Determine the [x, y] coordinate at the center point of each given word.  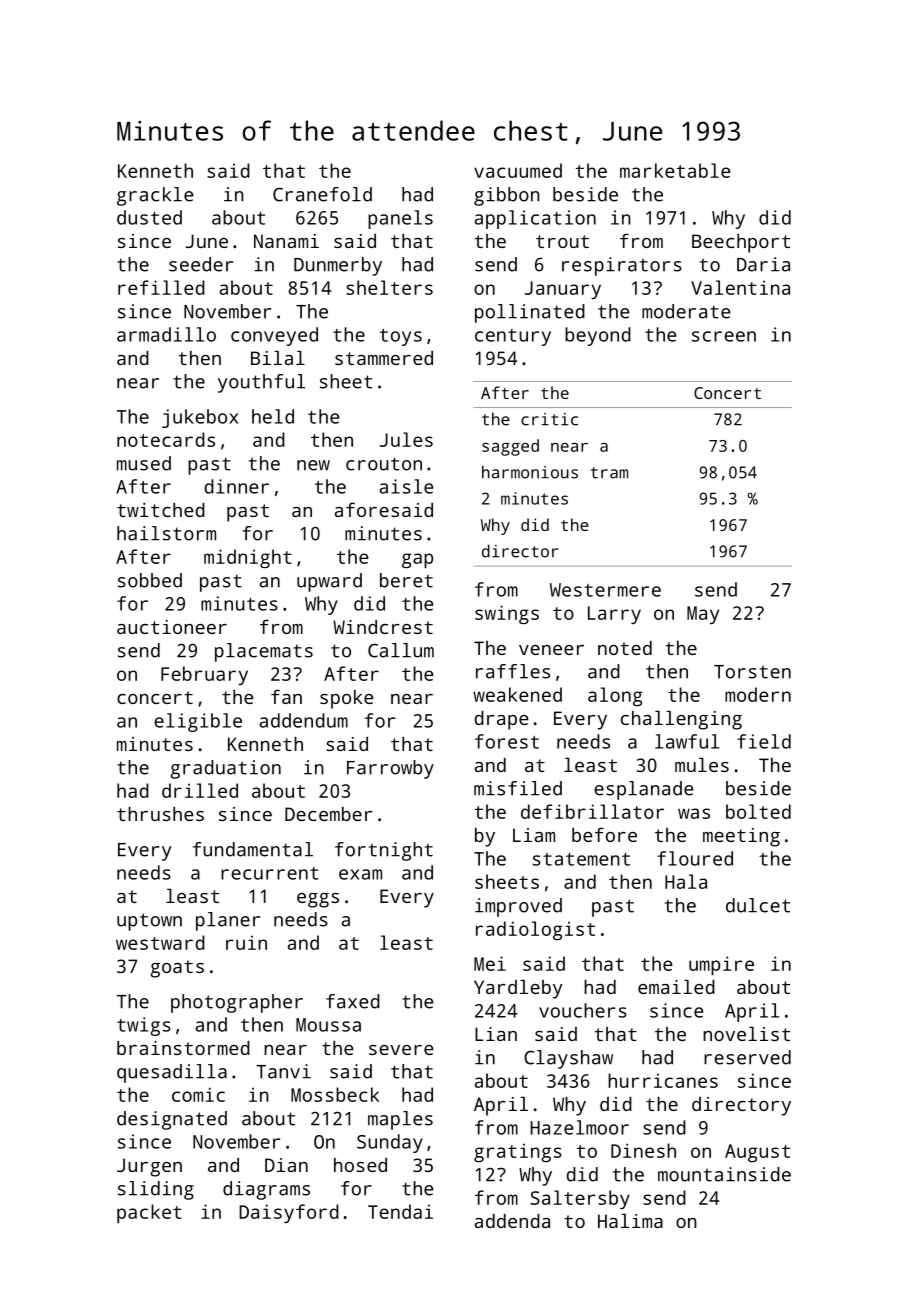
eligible [198, 722]
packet [149, 1214]
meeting [741, 837]
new [313, 465]
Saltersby [580, 1199]
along [615, 696]
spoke [347, 699]
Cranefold [322, 194]
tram [609, 473]
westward [160, 942]
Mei [490, 963]
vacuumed [518, 170]
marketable [675, 170]
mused [144, 463]
